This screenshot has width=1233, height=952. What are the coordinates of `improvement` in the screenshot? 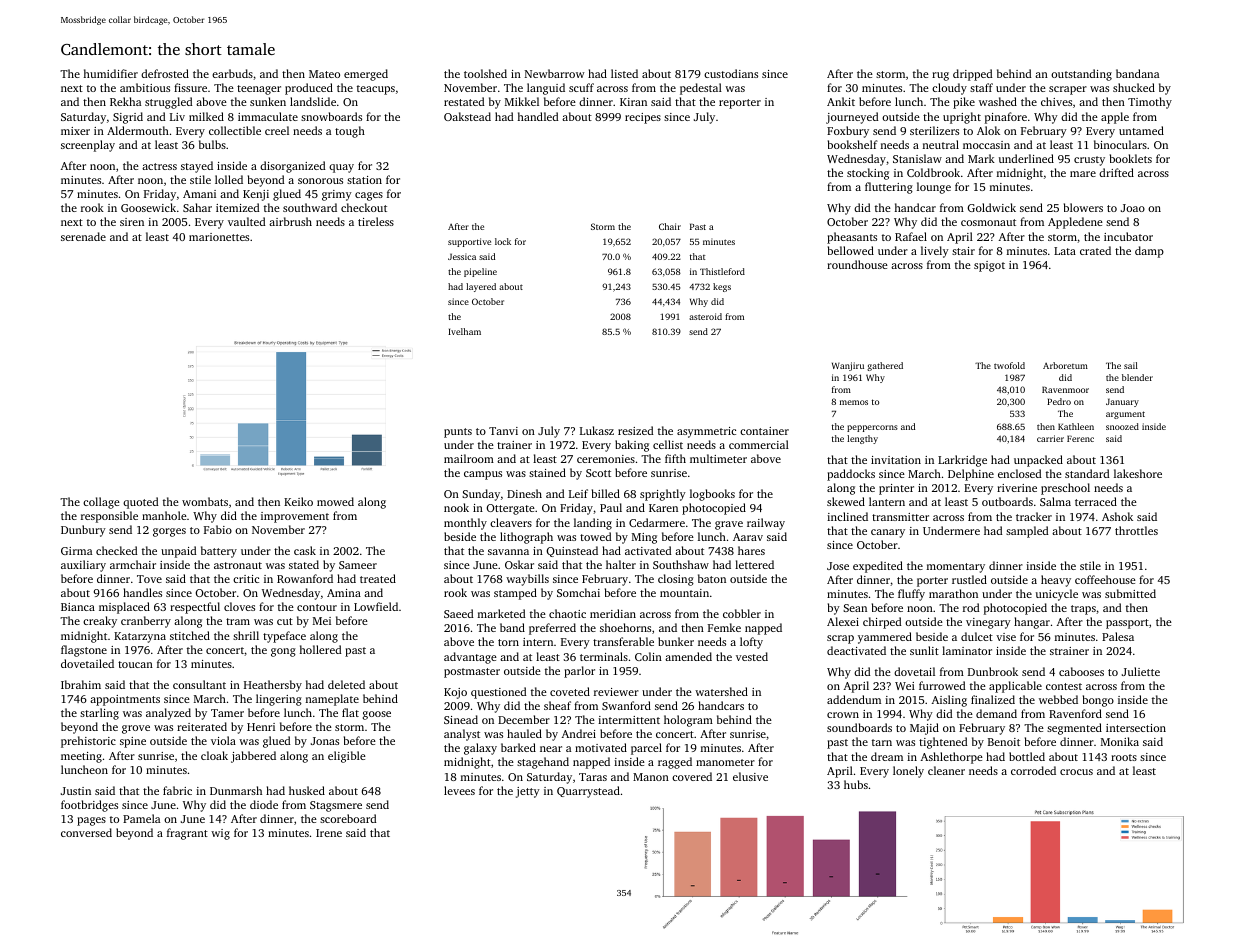 It's located at (295, 517).
